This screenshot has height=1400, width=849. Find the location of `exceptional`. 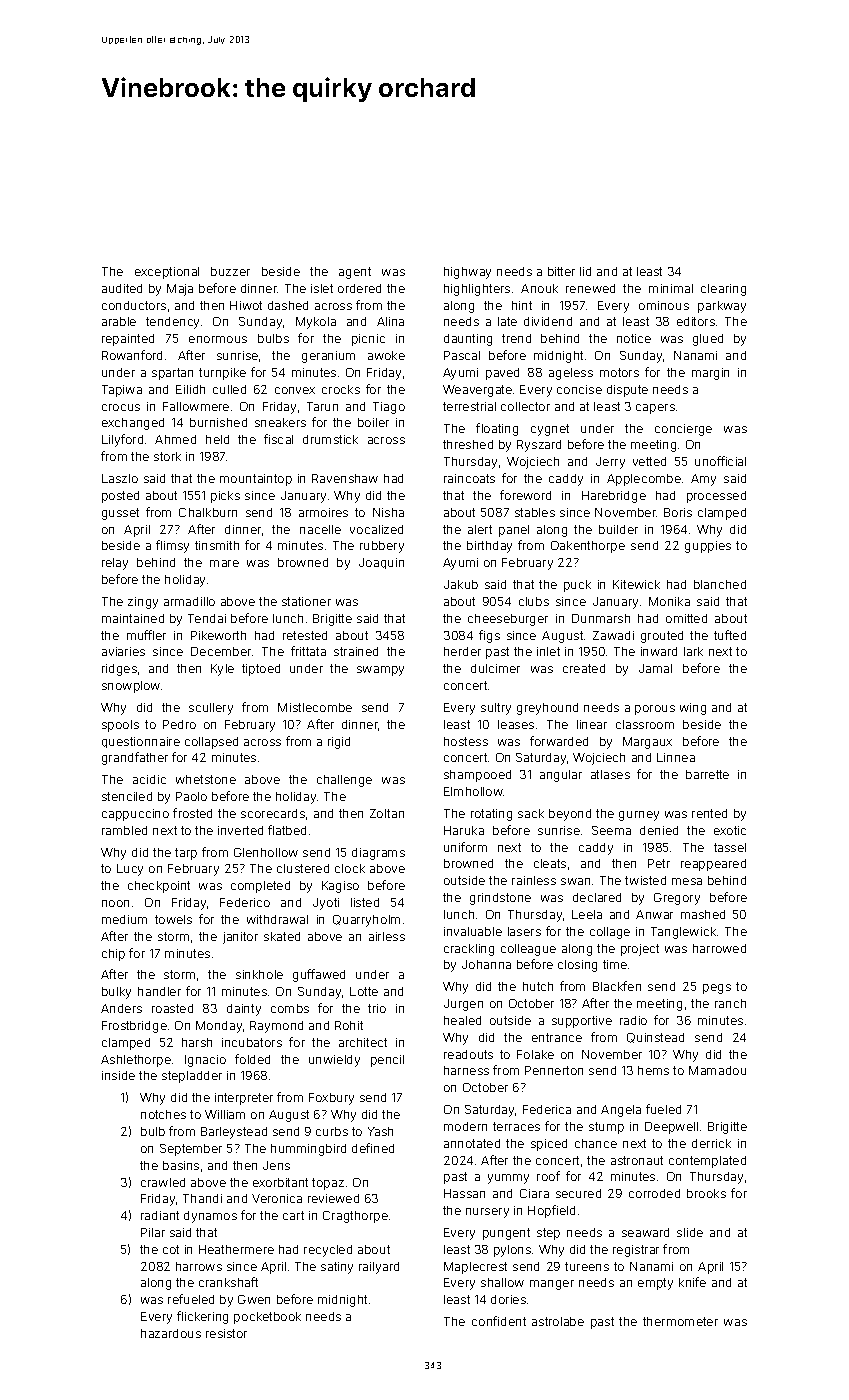

exceptional is located at coordinates (167, 273).
